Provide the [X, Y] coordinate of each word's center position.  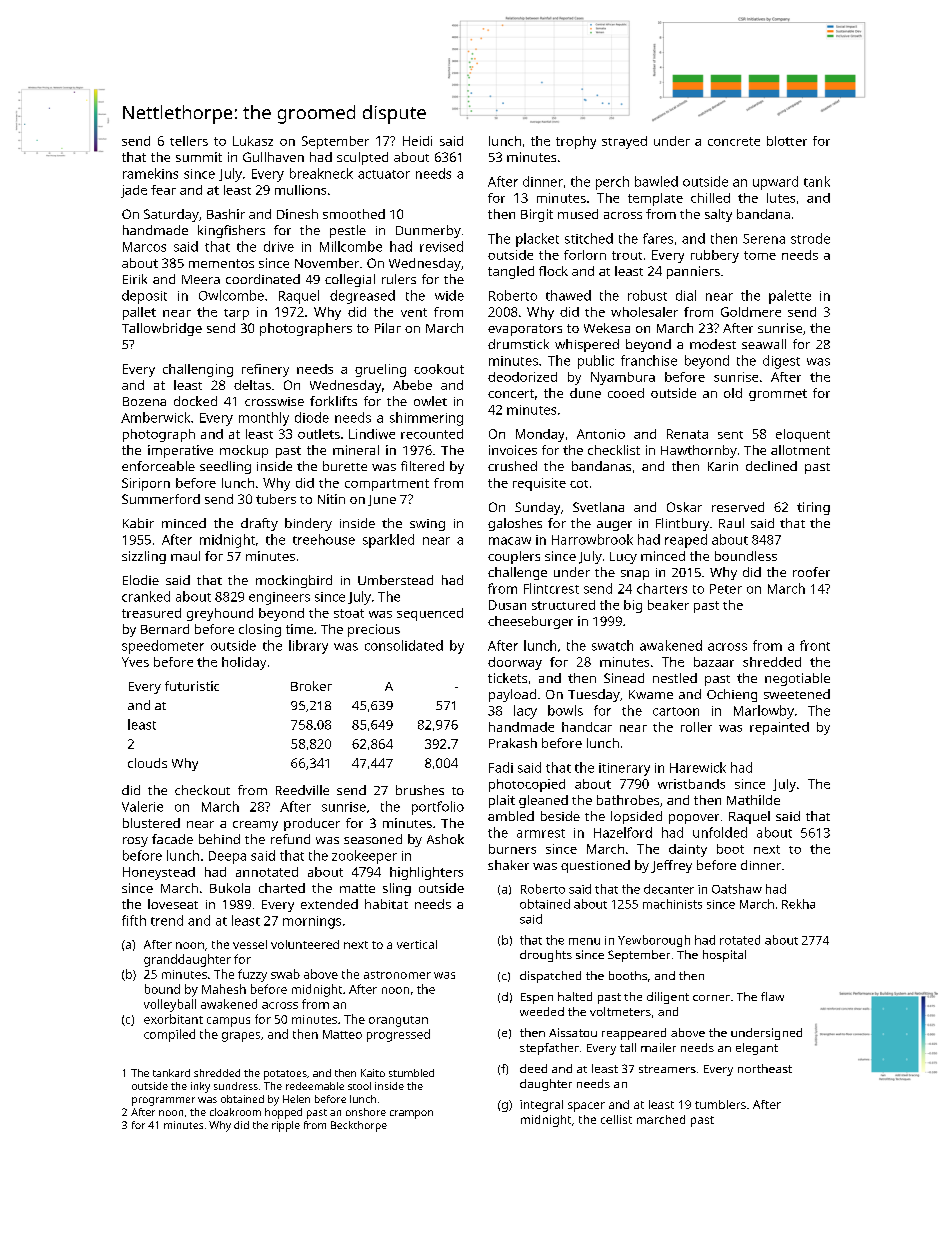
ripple [286, 1126]
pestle [348, 231]
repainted [779, 728]
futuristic [192, 686]
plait [502, 801]
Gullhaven [273, 157]
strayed [624, 142]
